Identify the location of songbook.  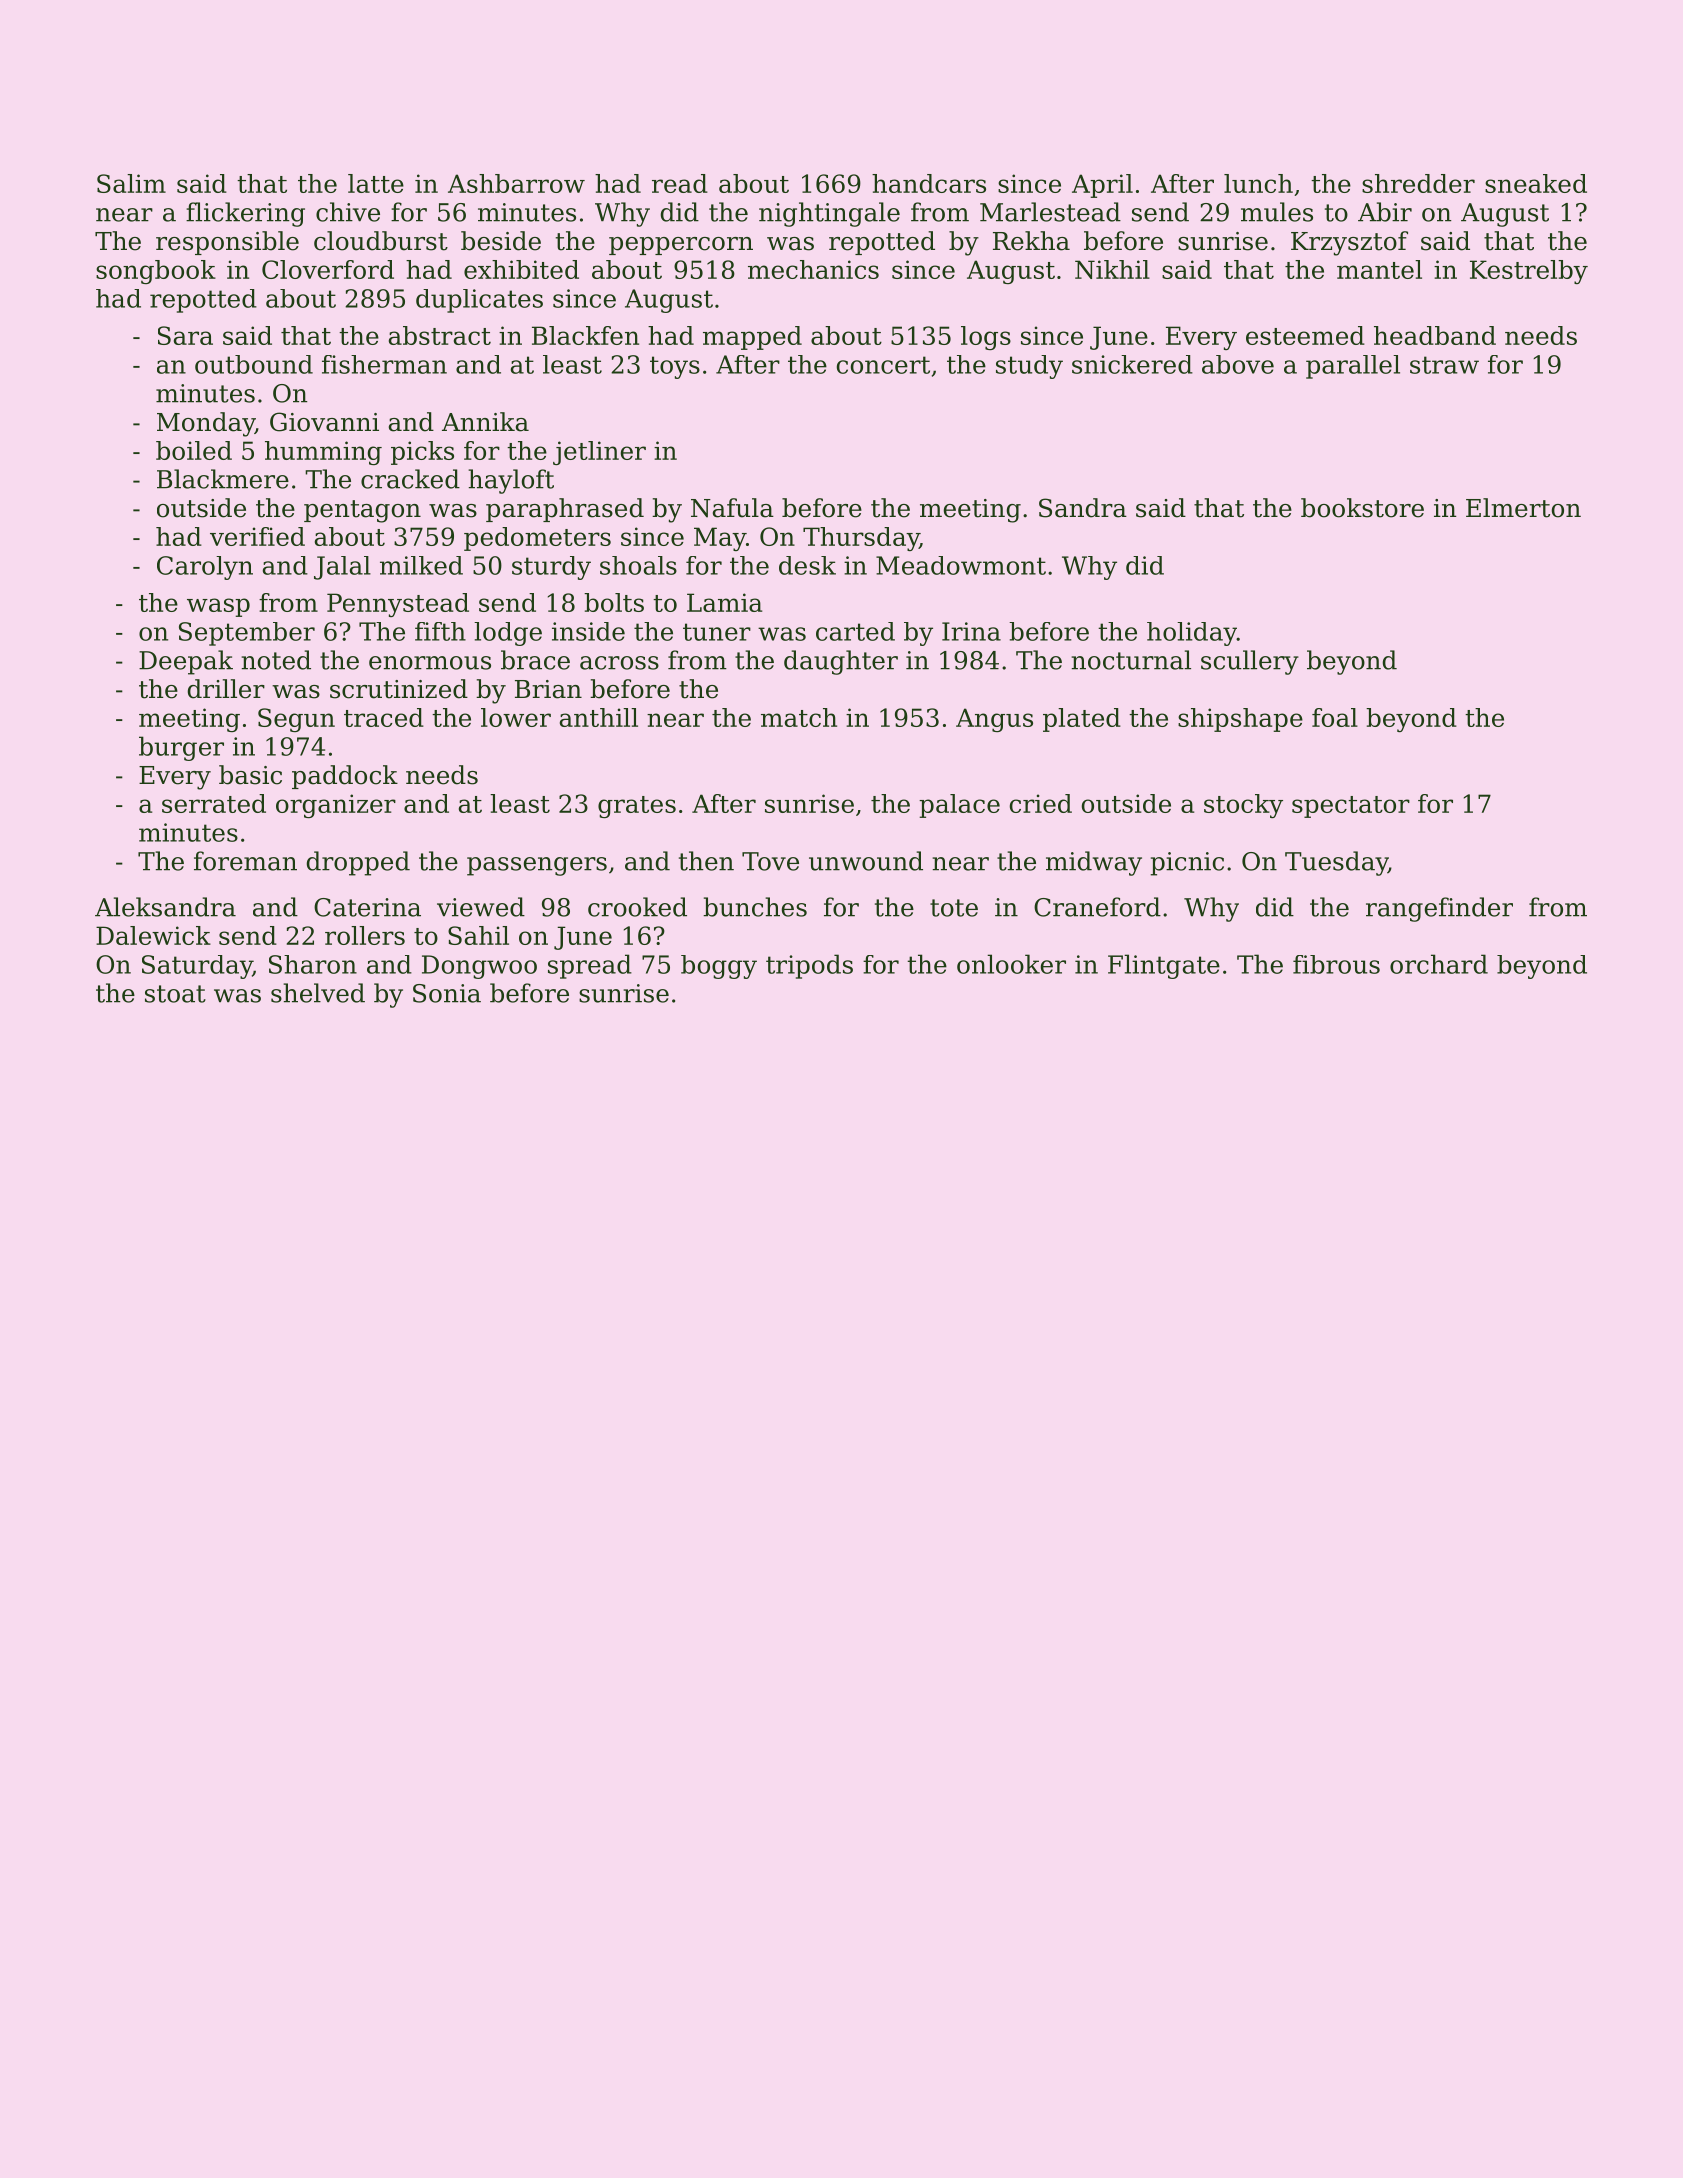
(156, 272).
